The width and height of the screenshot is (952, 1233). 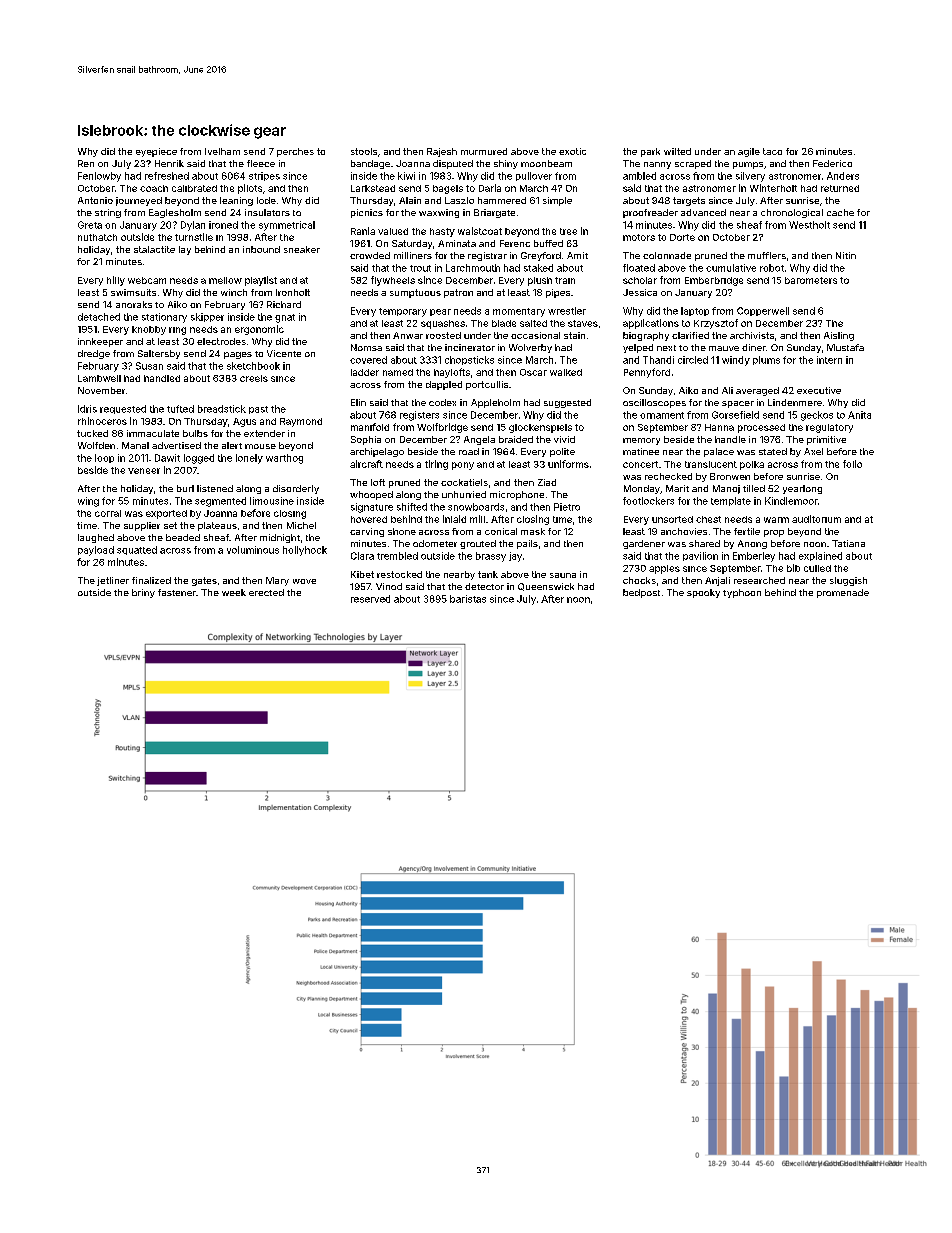 What do you see at coordinates (840, 188) in the screenshot?
I see `returned` at bounding box center [840, 188].
